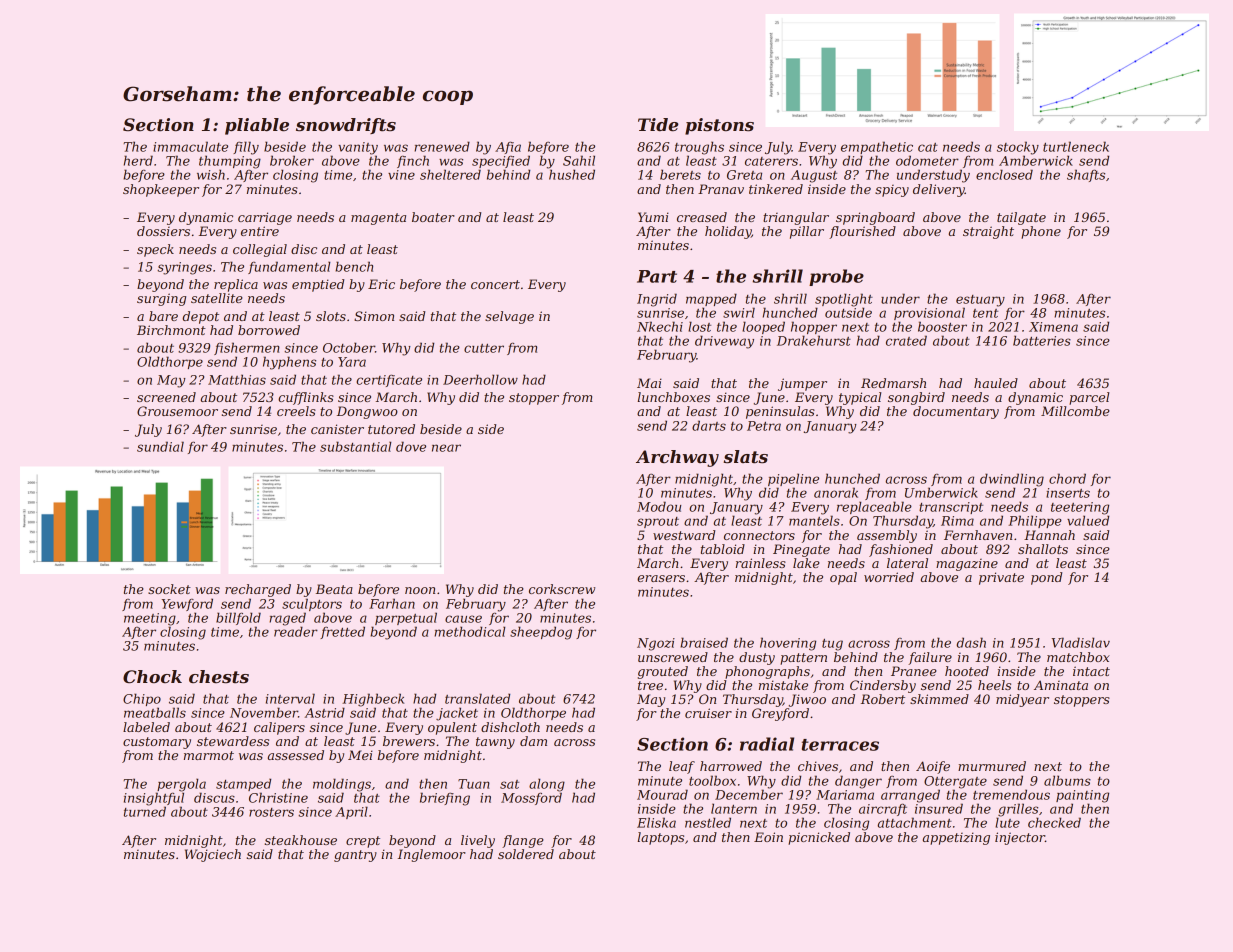 Image resolution: width=1233 pixels, height=952 pixels. I want to click on Vladislav, so click(1081, 642).
